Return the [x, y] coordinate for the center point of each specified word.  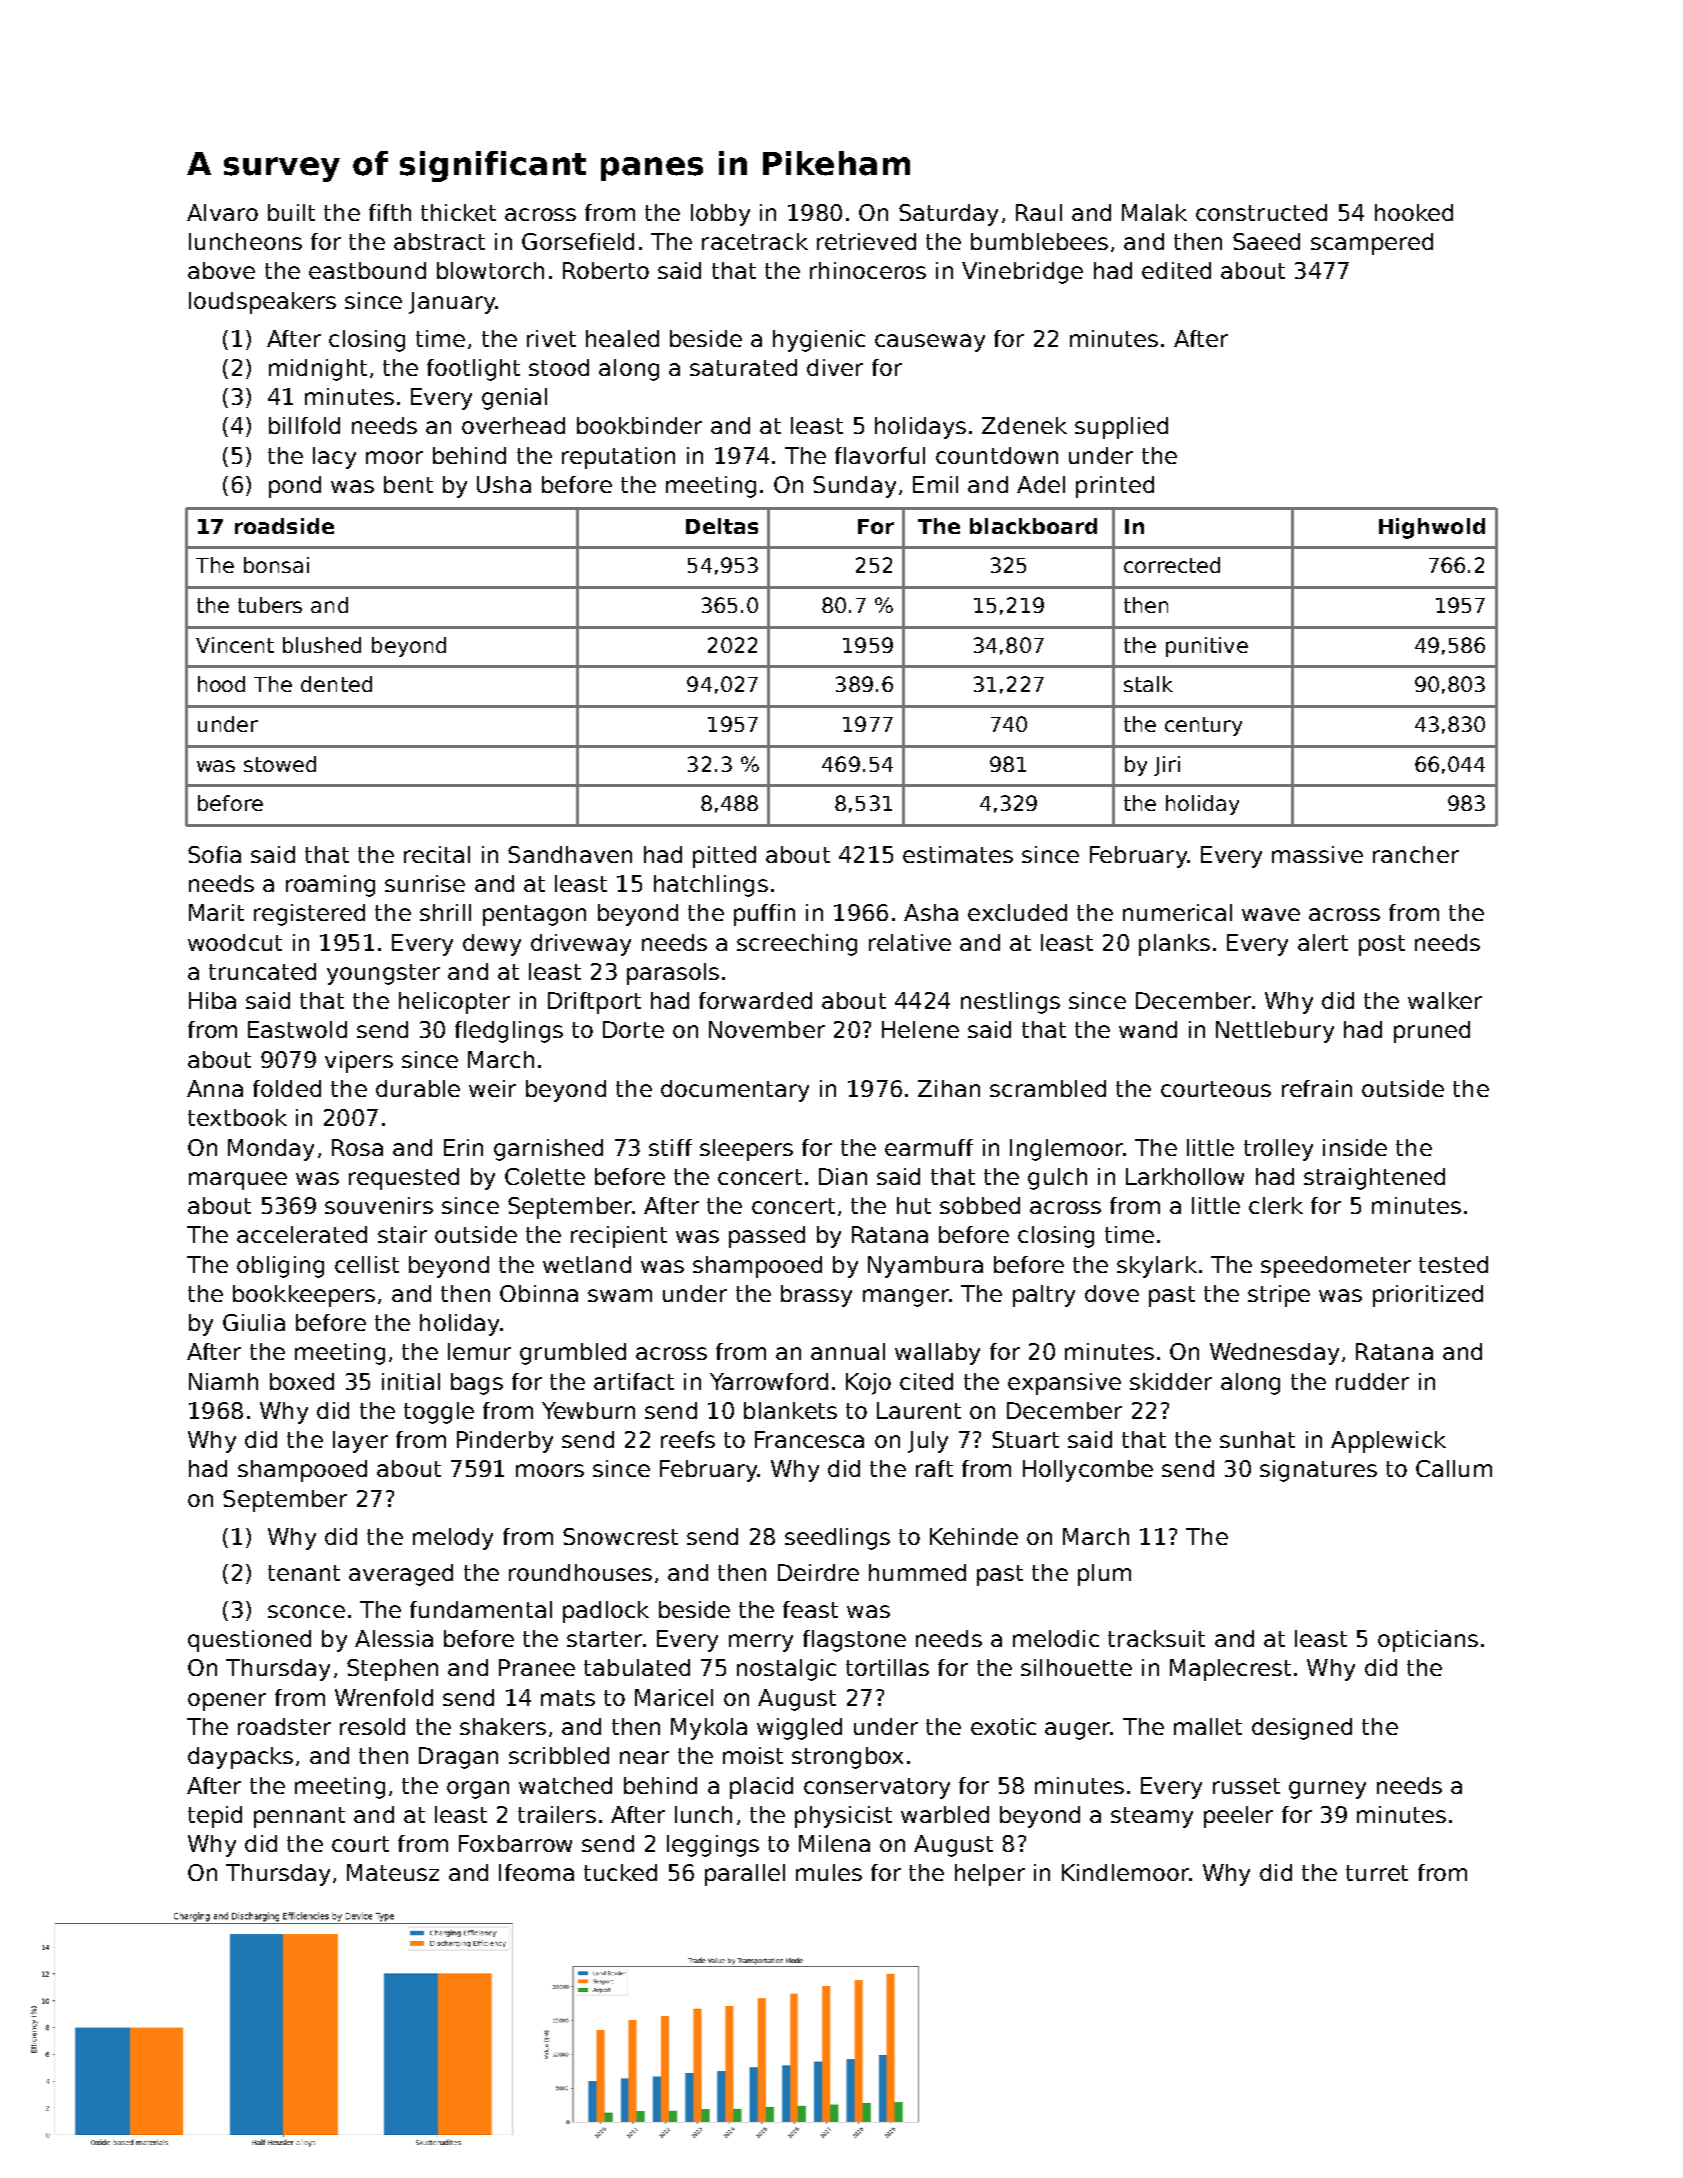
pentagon [534, 915]
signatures [1318, 1471]
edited [1176, 270]
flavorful [880, 455]
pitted [724, 857]
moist [753, 1755]
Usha [504, 484]
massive [1317, 854]
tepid [215, 1817]
